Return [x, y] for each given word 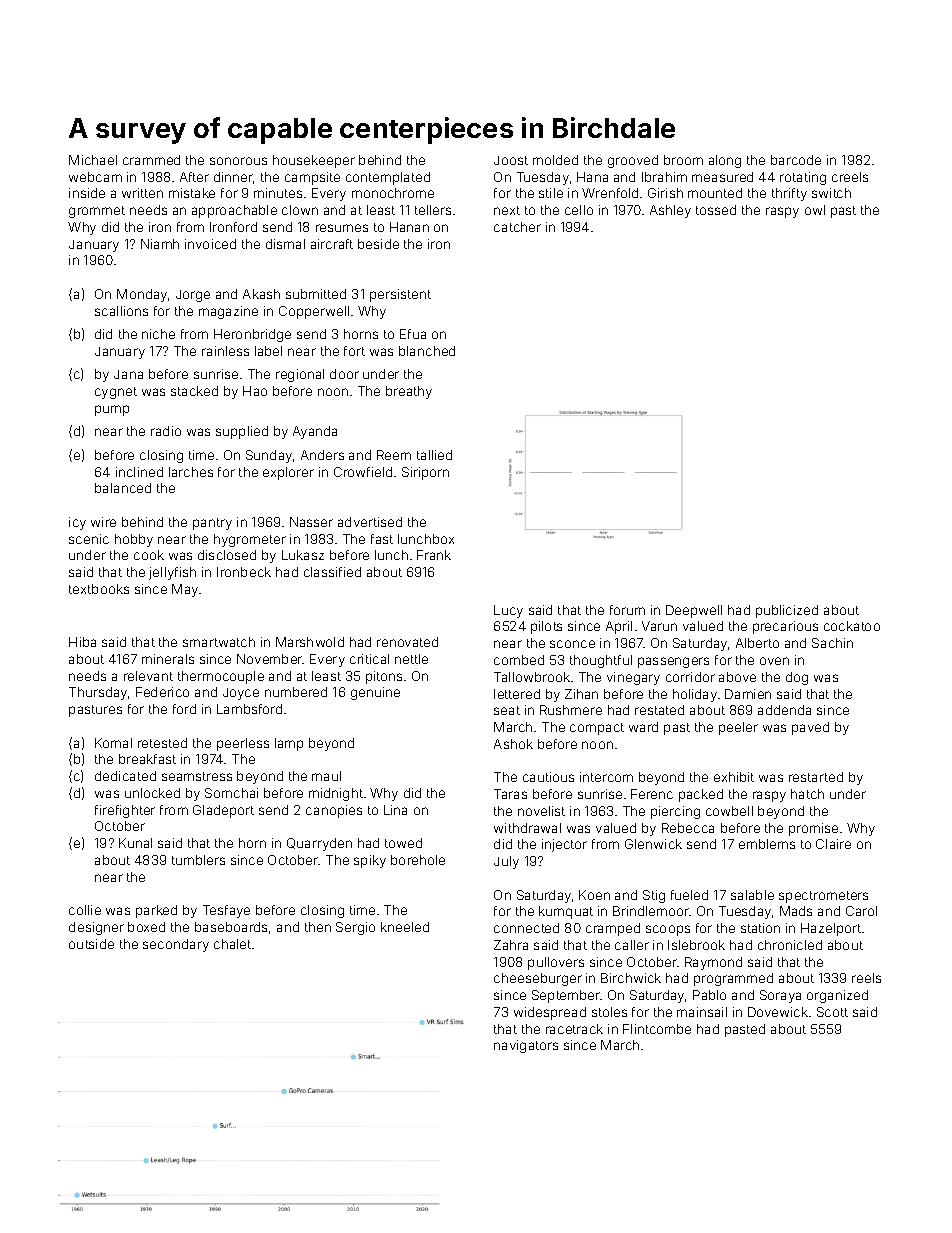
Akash [261, 294]
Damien [748, 694]
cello [579, 210]
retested [162, 743]
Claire [833, 844]
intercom [606, 777]
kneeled [405, 927]
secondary [176, 945]
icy [77, 523]
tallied [434, 455]
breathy [409, 392]
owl [815, 210]
